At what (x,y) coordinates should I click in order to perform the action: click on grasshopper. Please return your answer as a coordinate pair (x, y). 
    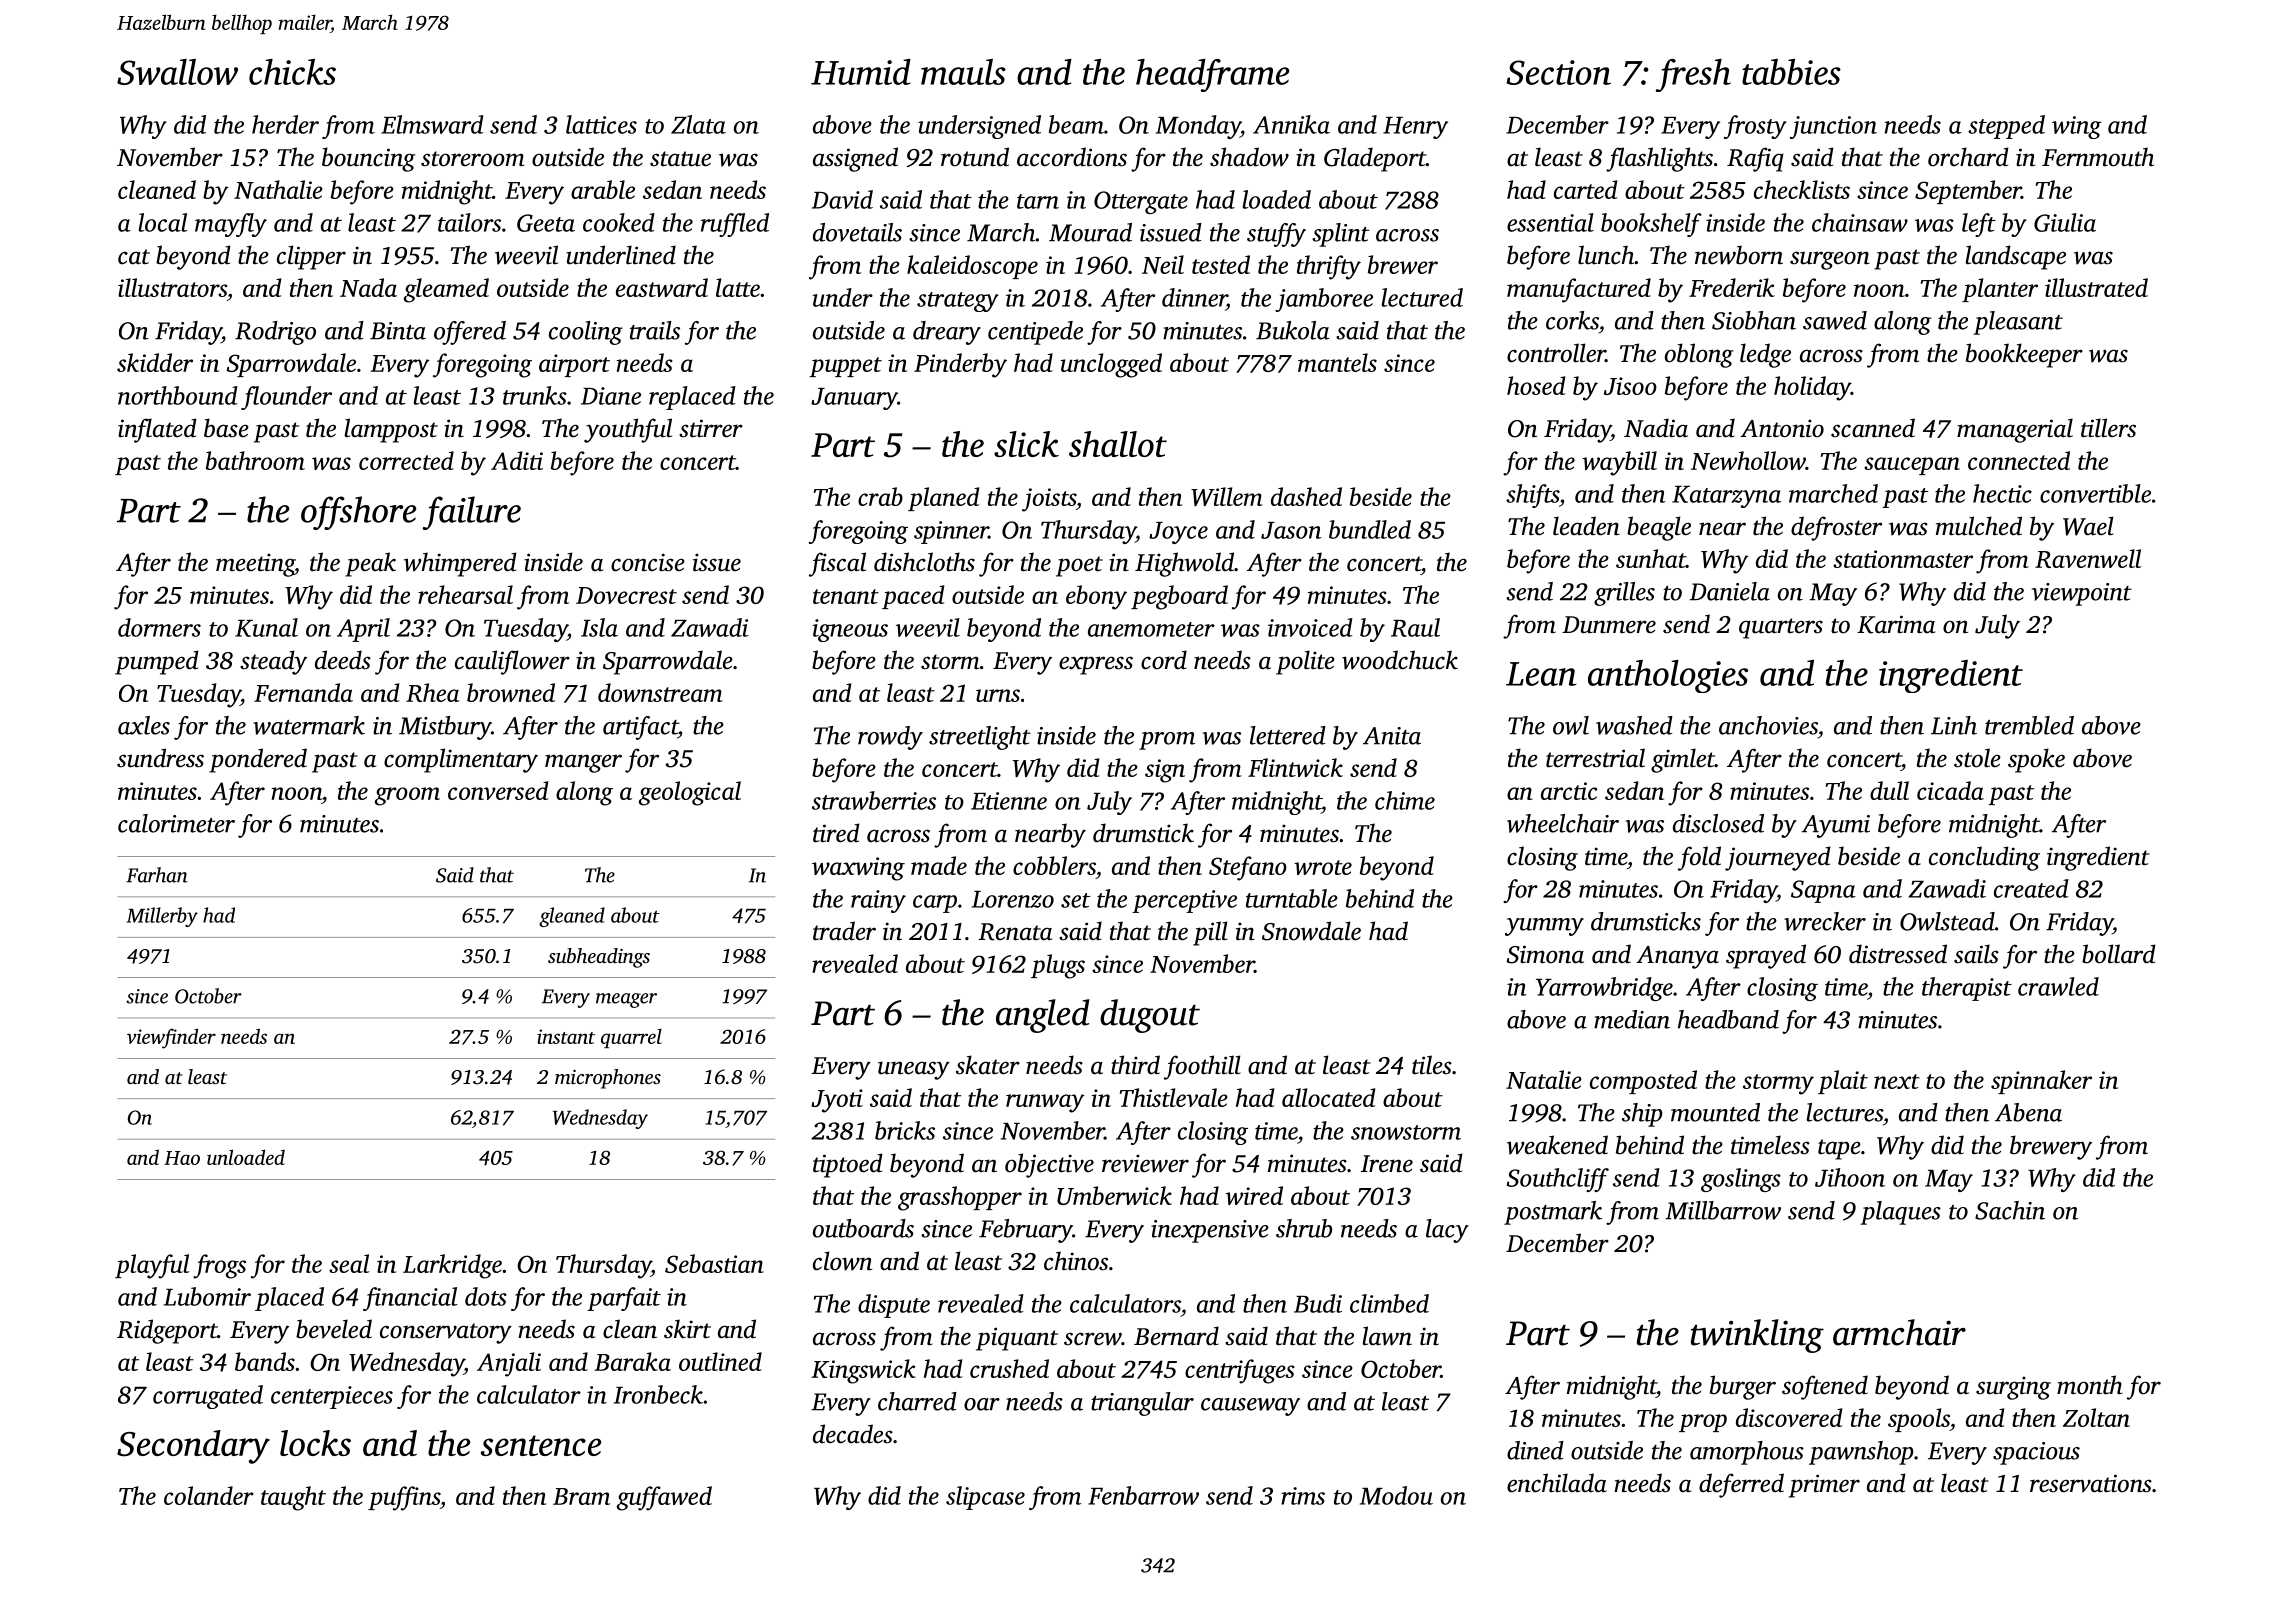
    Looking at the image, I should click on (960, 1198).
